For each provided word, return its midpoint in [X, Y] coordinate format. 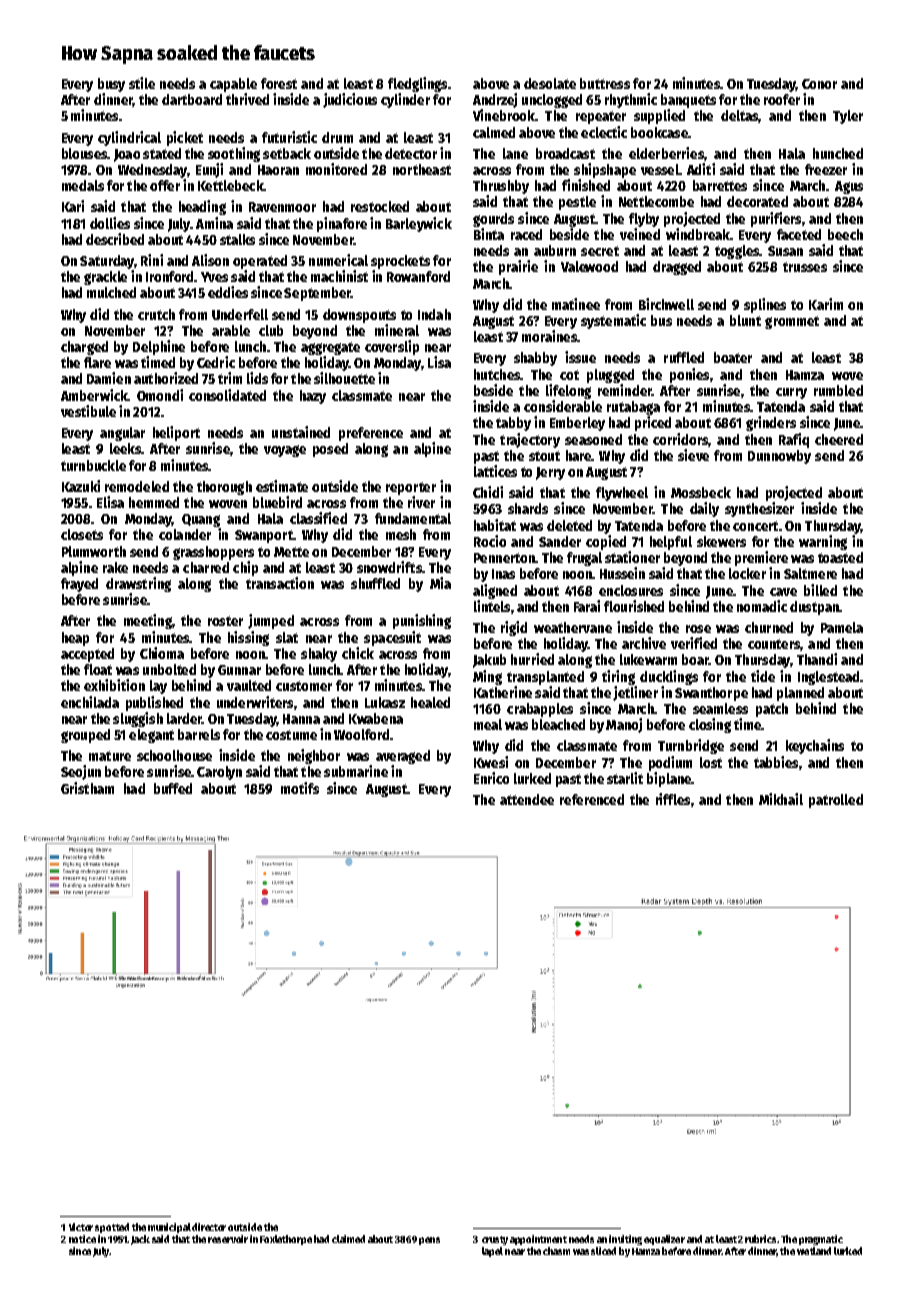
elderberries [666, 153]
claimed [348, 1239]
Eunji [209, 170]
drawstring [138, 584]
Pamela [842, 627]
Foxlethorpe [286, 1240]
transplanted [545, 678]
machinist [339, 276]
